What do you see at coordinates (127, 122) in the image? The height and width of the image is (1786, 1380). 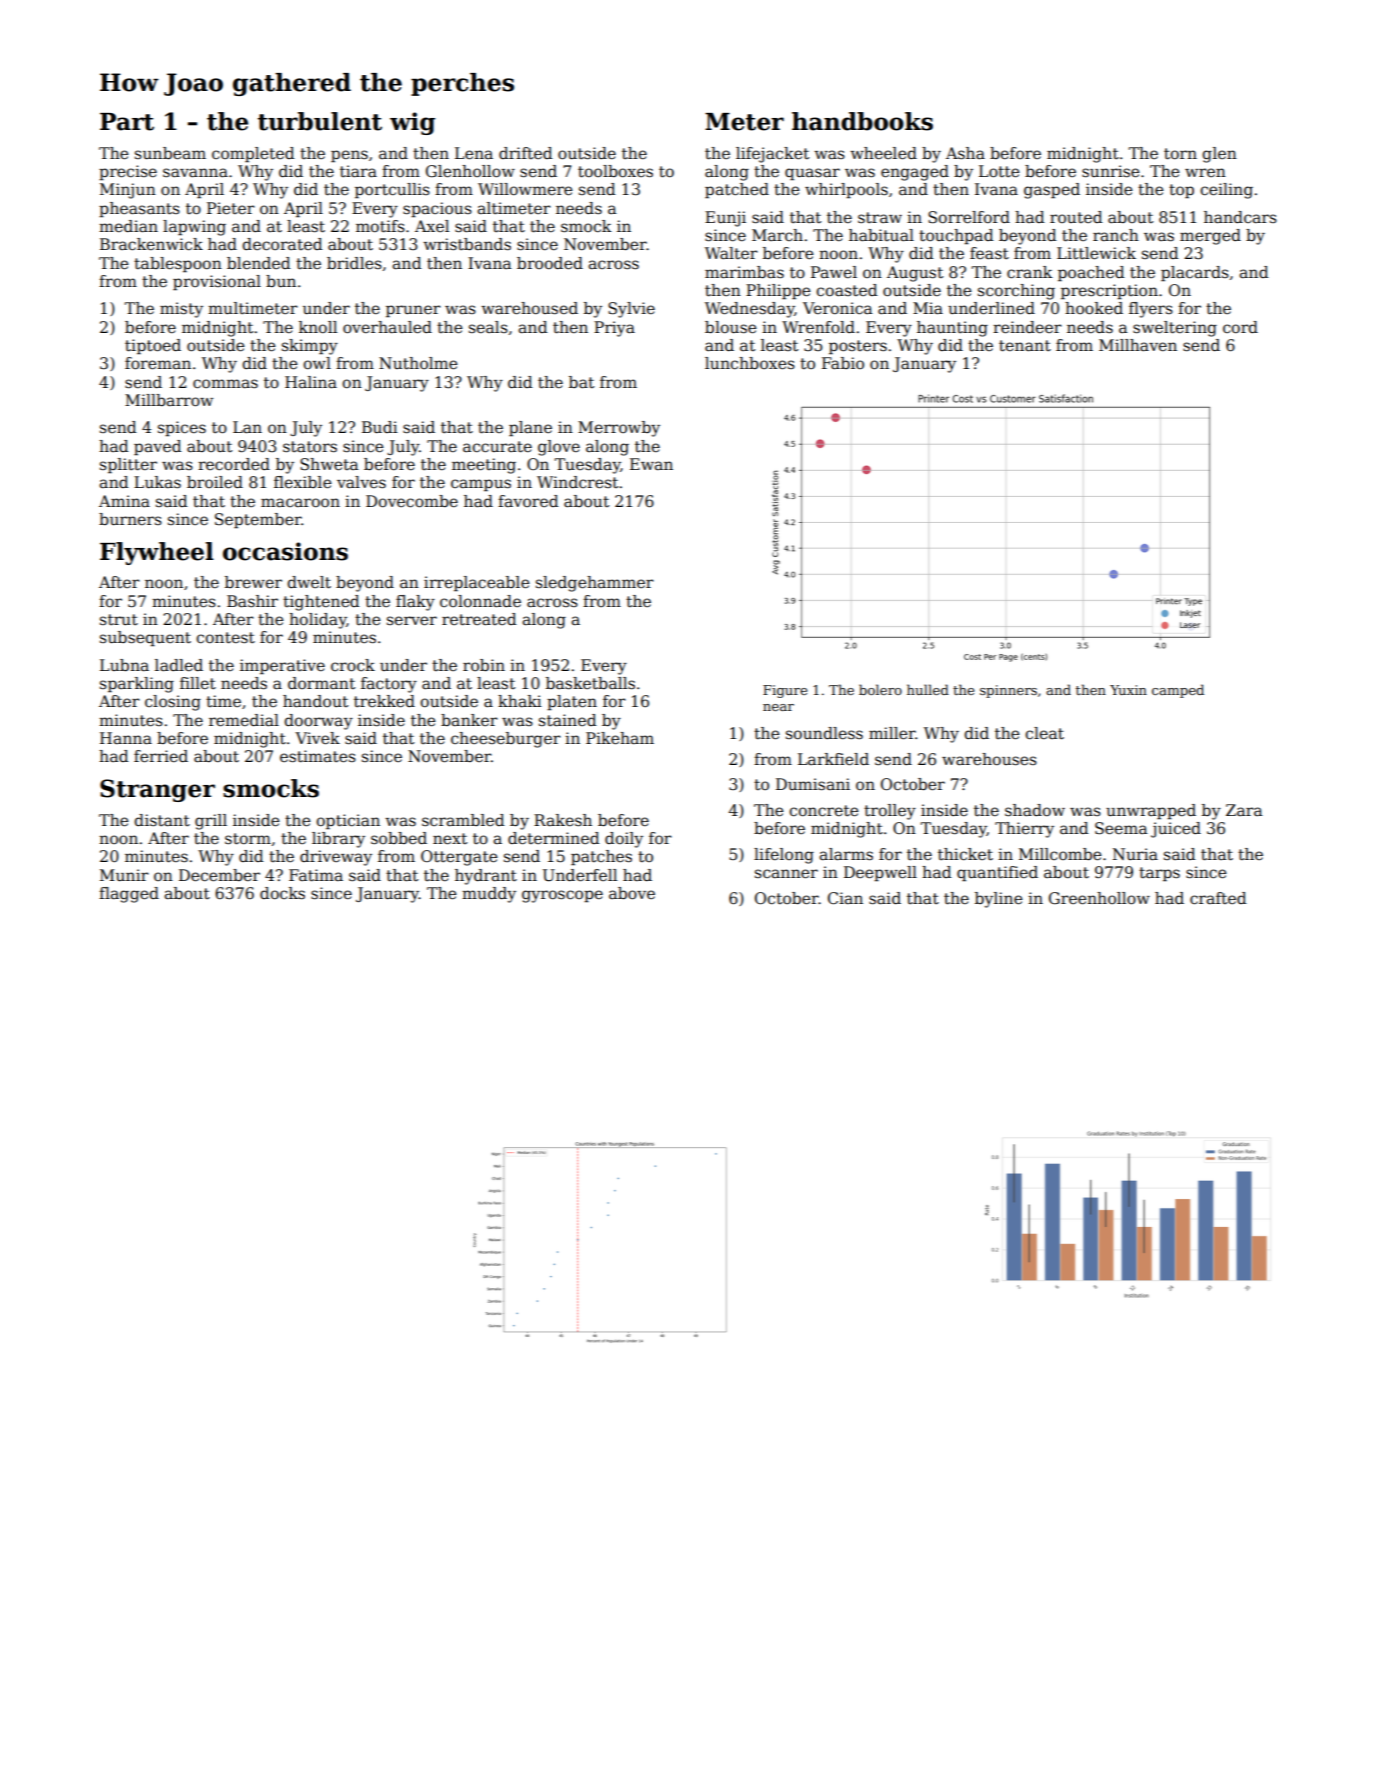 I see `Part` at bounding box center [127, 122].
